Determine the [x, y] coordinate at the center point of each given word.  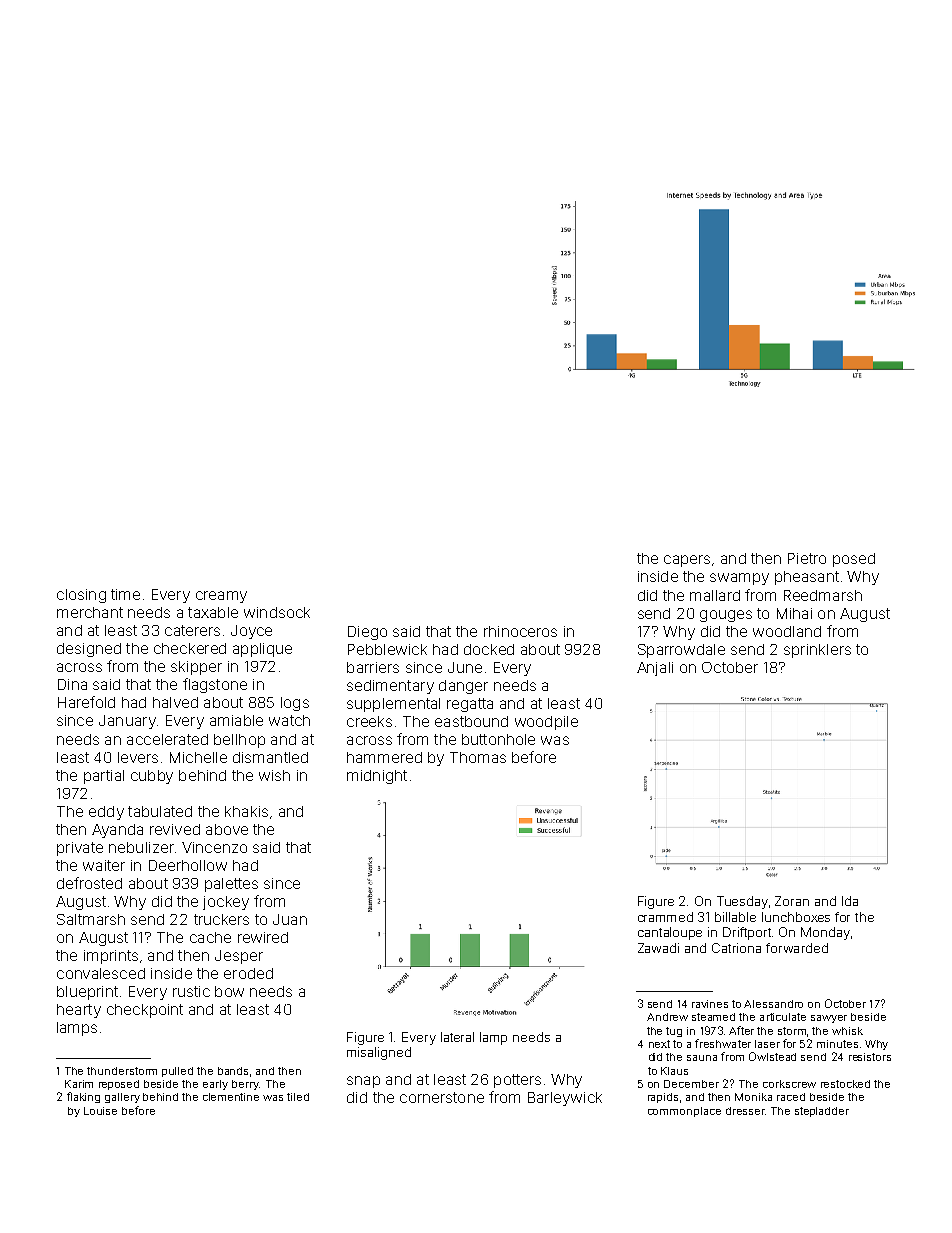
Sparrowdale [681, 651]
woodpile [546, 723]
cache [210, 937]
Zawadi [658, 948]
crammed [665, 917]
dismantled [270, 757]
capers [687, 561]
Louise [100, 1111]
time [125, 594]
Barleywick [565, 1099]
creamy [221, 597]
